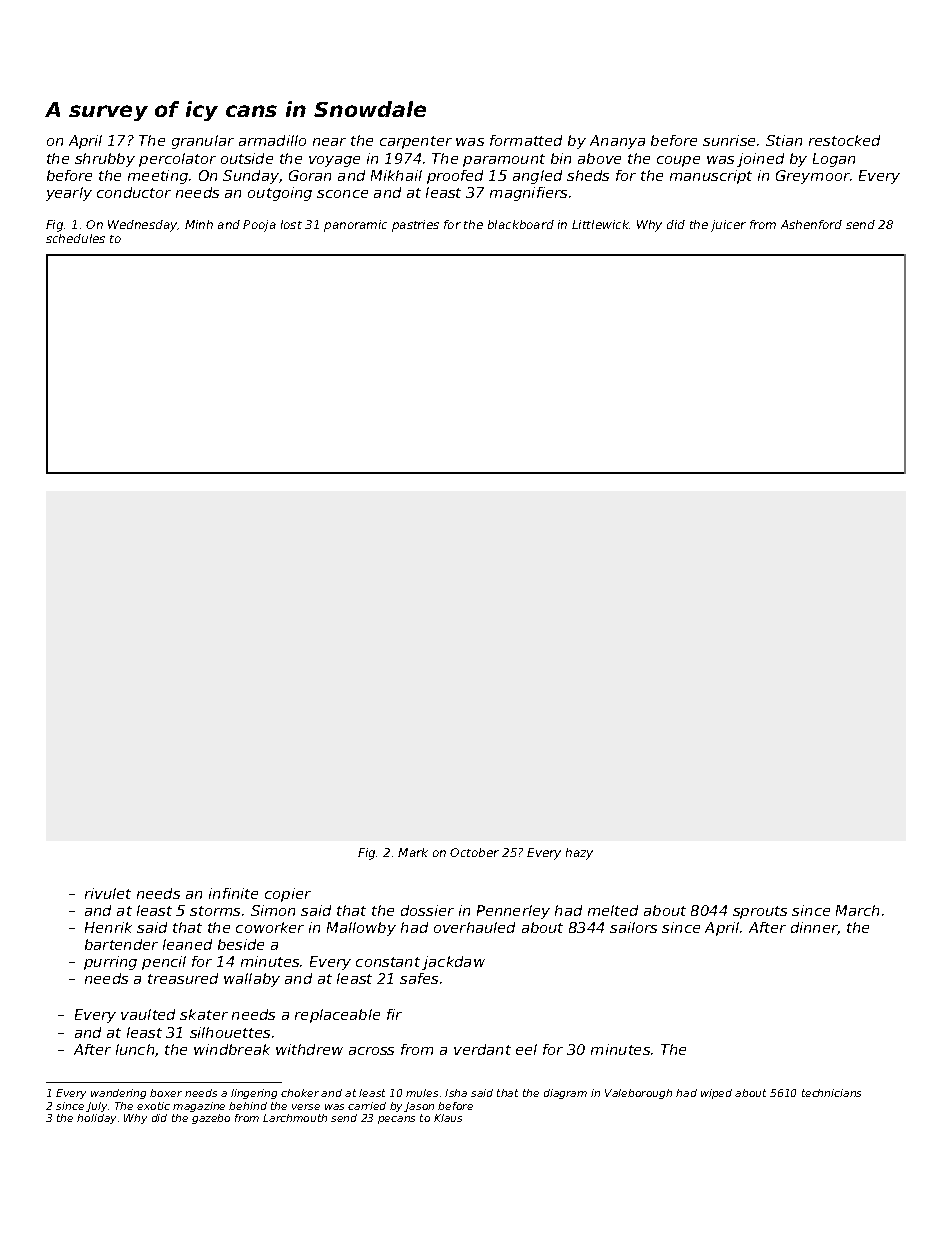 The height and width of the screenshot is (1233, 952). I want to click on rivulet, so click(108, 893).
